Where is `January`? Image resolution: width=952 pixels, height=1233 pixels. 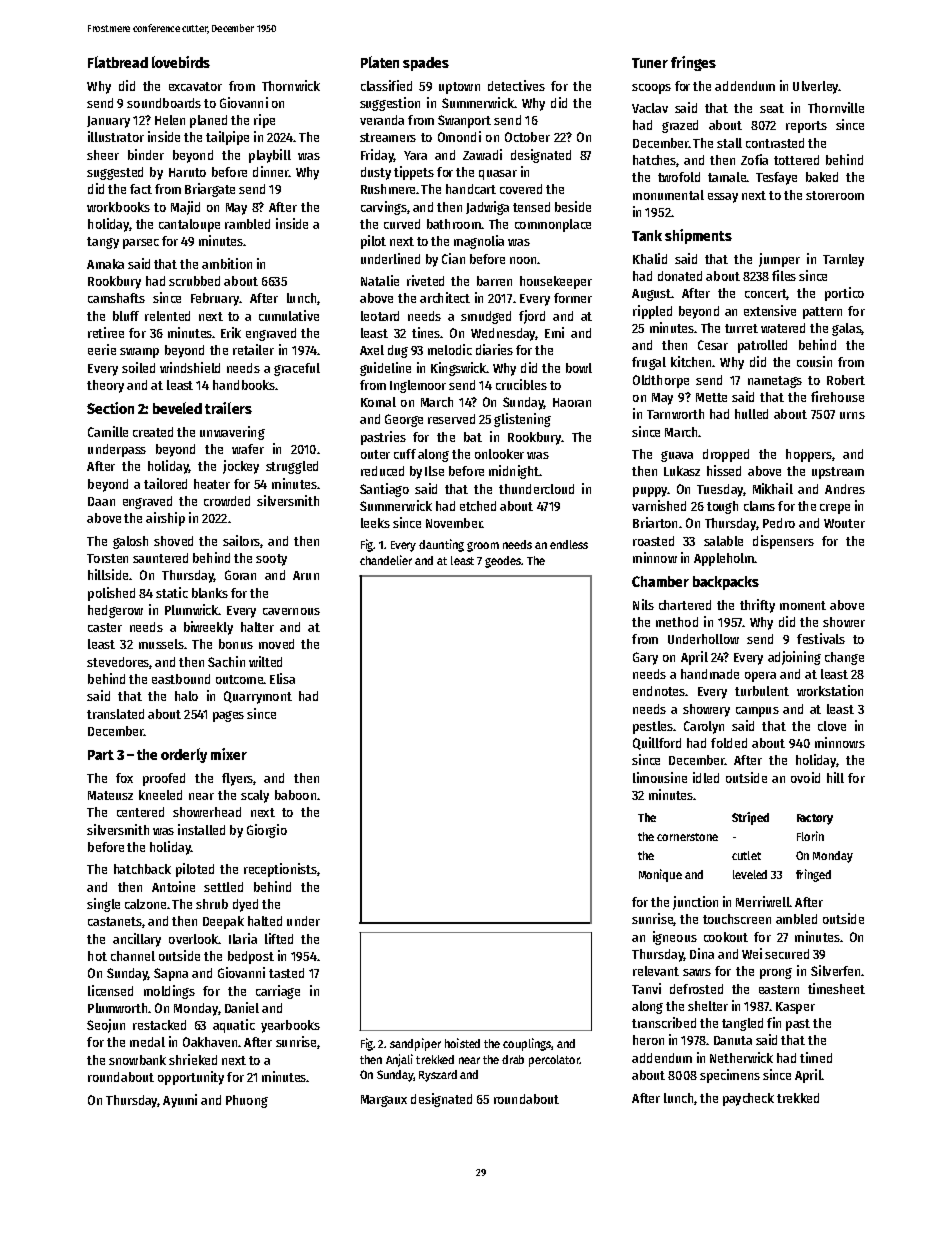
January is located at coordinates (108, 122).
